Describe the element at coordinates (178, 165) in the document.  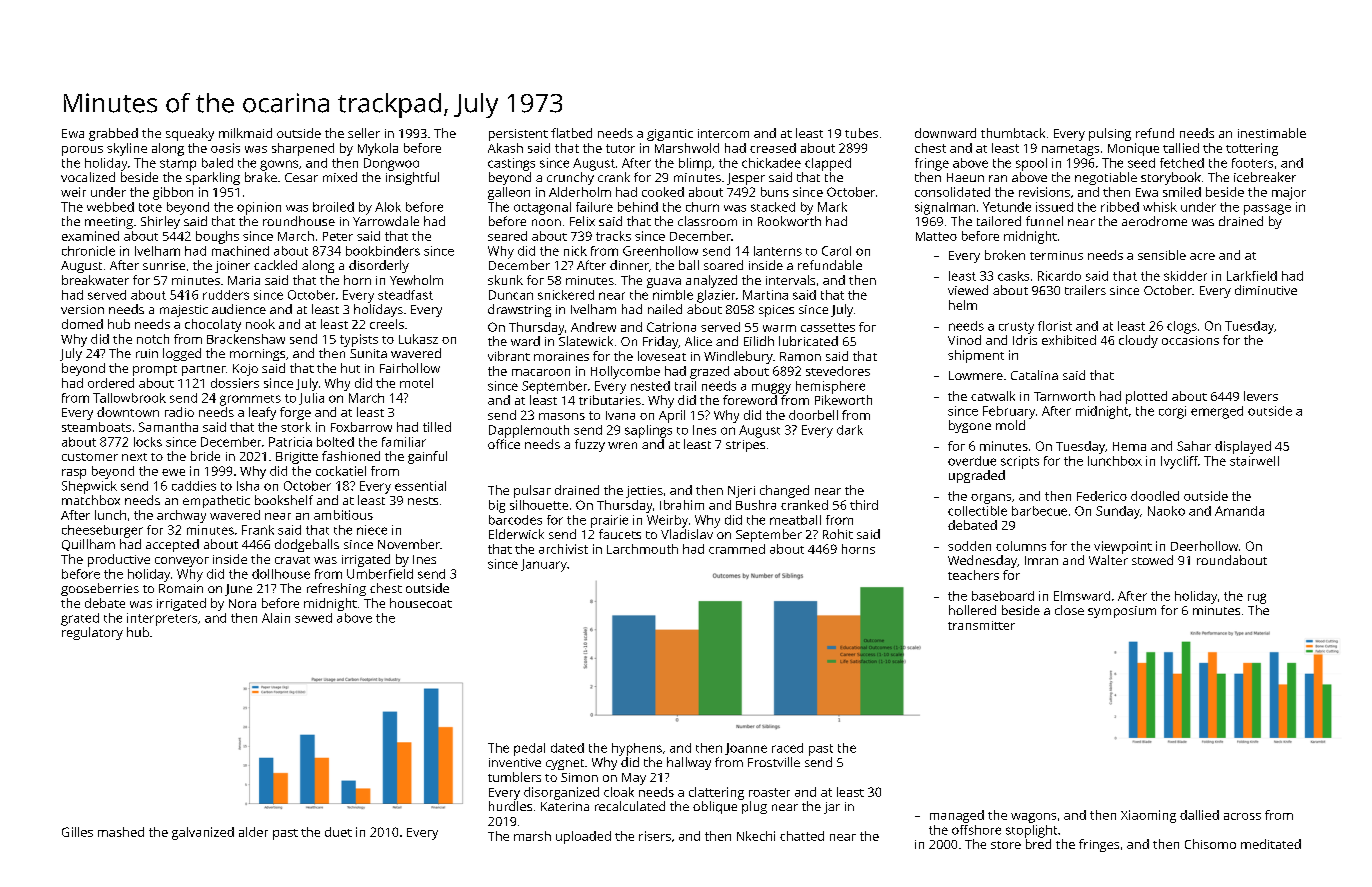
I see `stamp` at that location.
